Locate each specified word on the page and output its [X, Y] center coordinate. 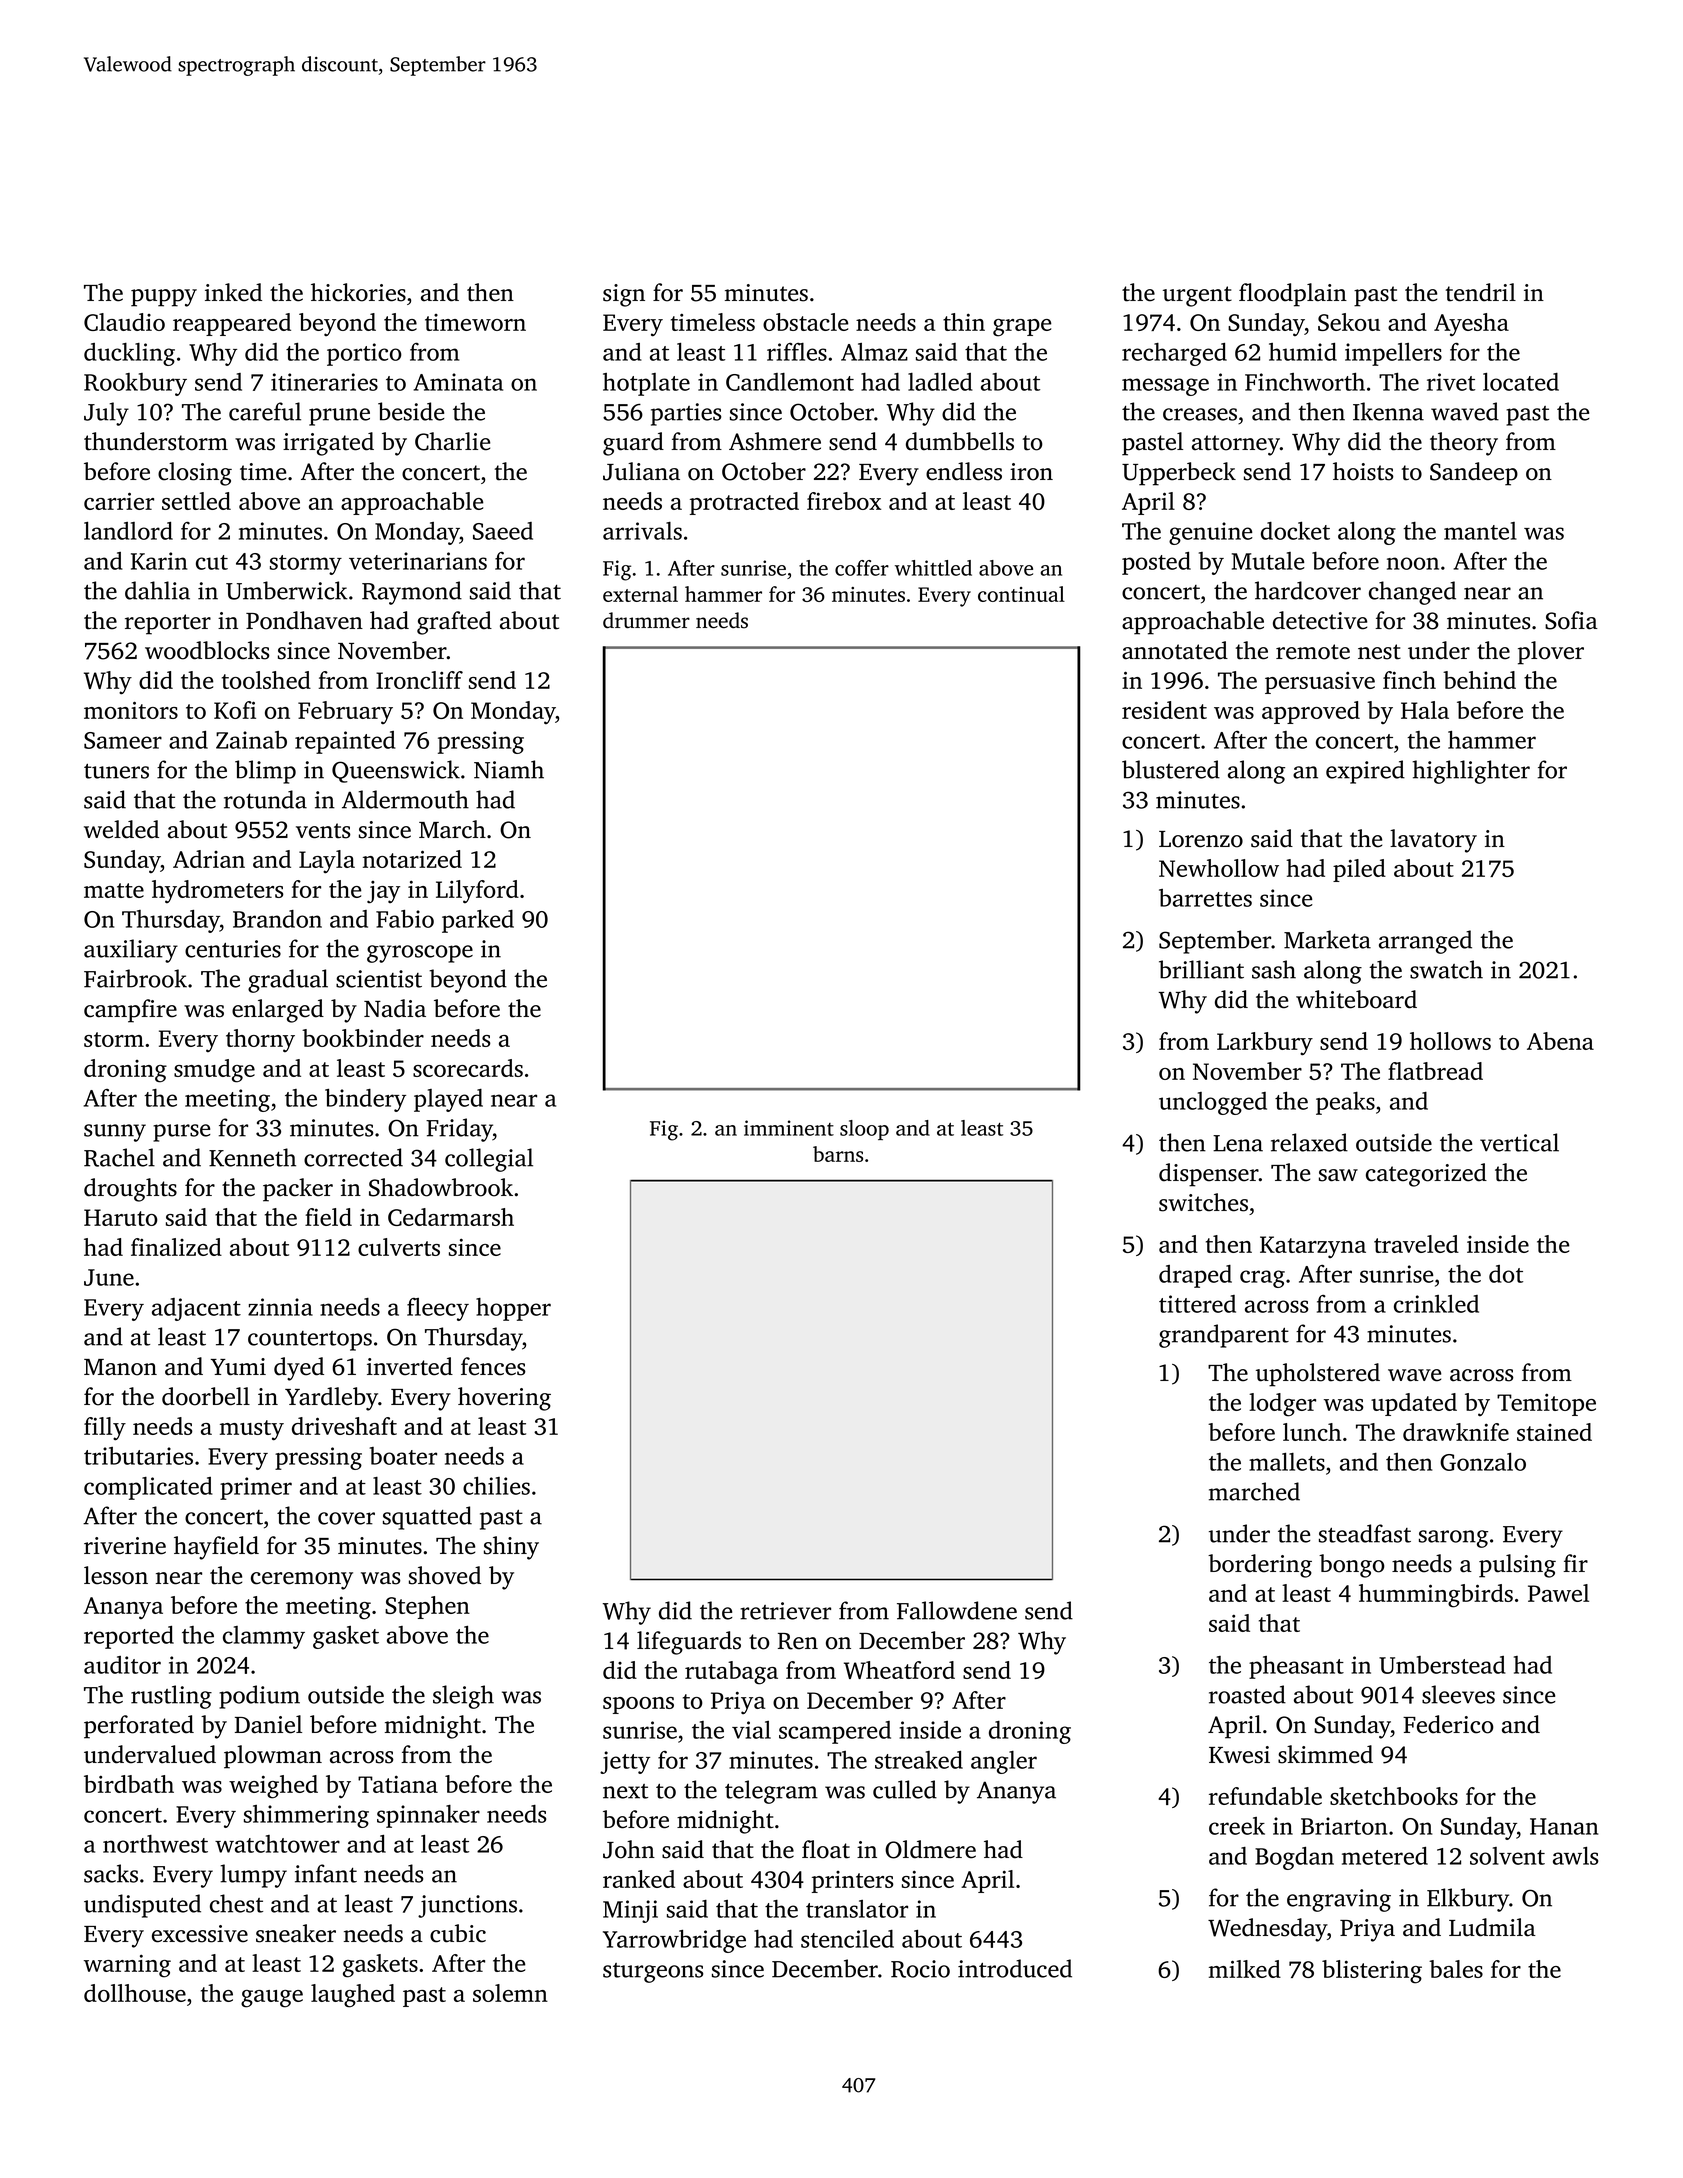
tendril [1481, 292]
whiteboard [1356, 999]
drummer [646, 620]
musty [252, 1430]
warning [127, 1966]
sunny [115, 1133]
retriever [785, 1611]
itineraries [324, 382]
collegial [489, 1160]
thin [964, 322]
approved [1311, 712]
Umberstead [1442, 1665]
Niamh [509, 769]
